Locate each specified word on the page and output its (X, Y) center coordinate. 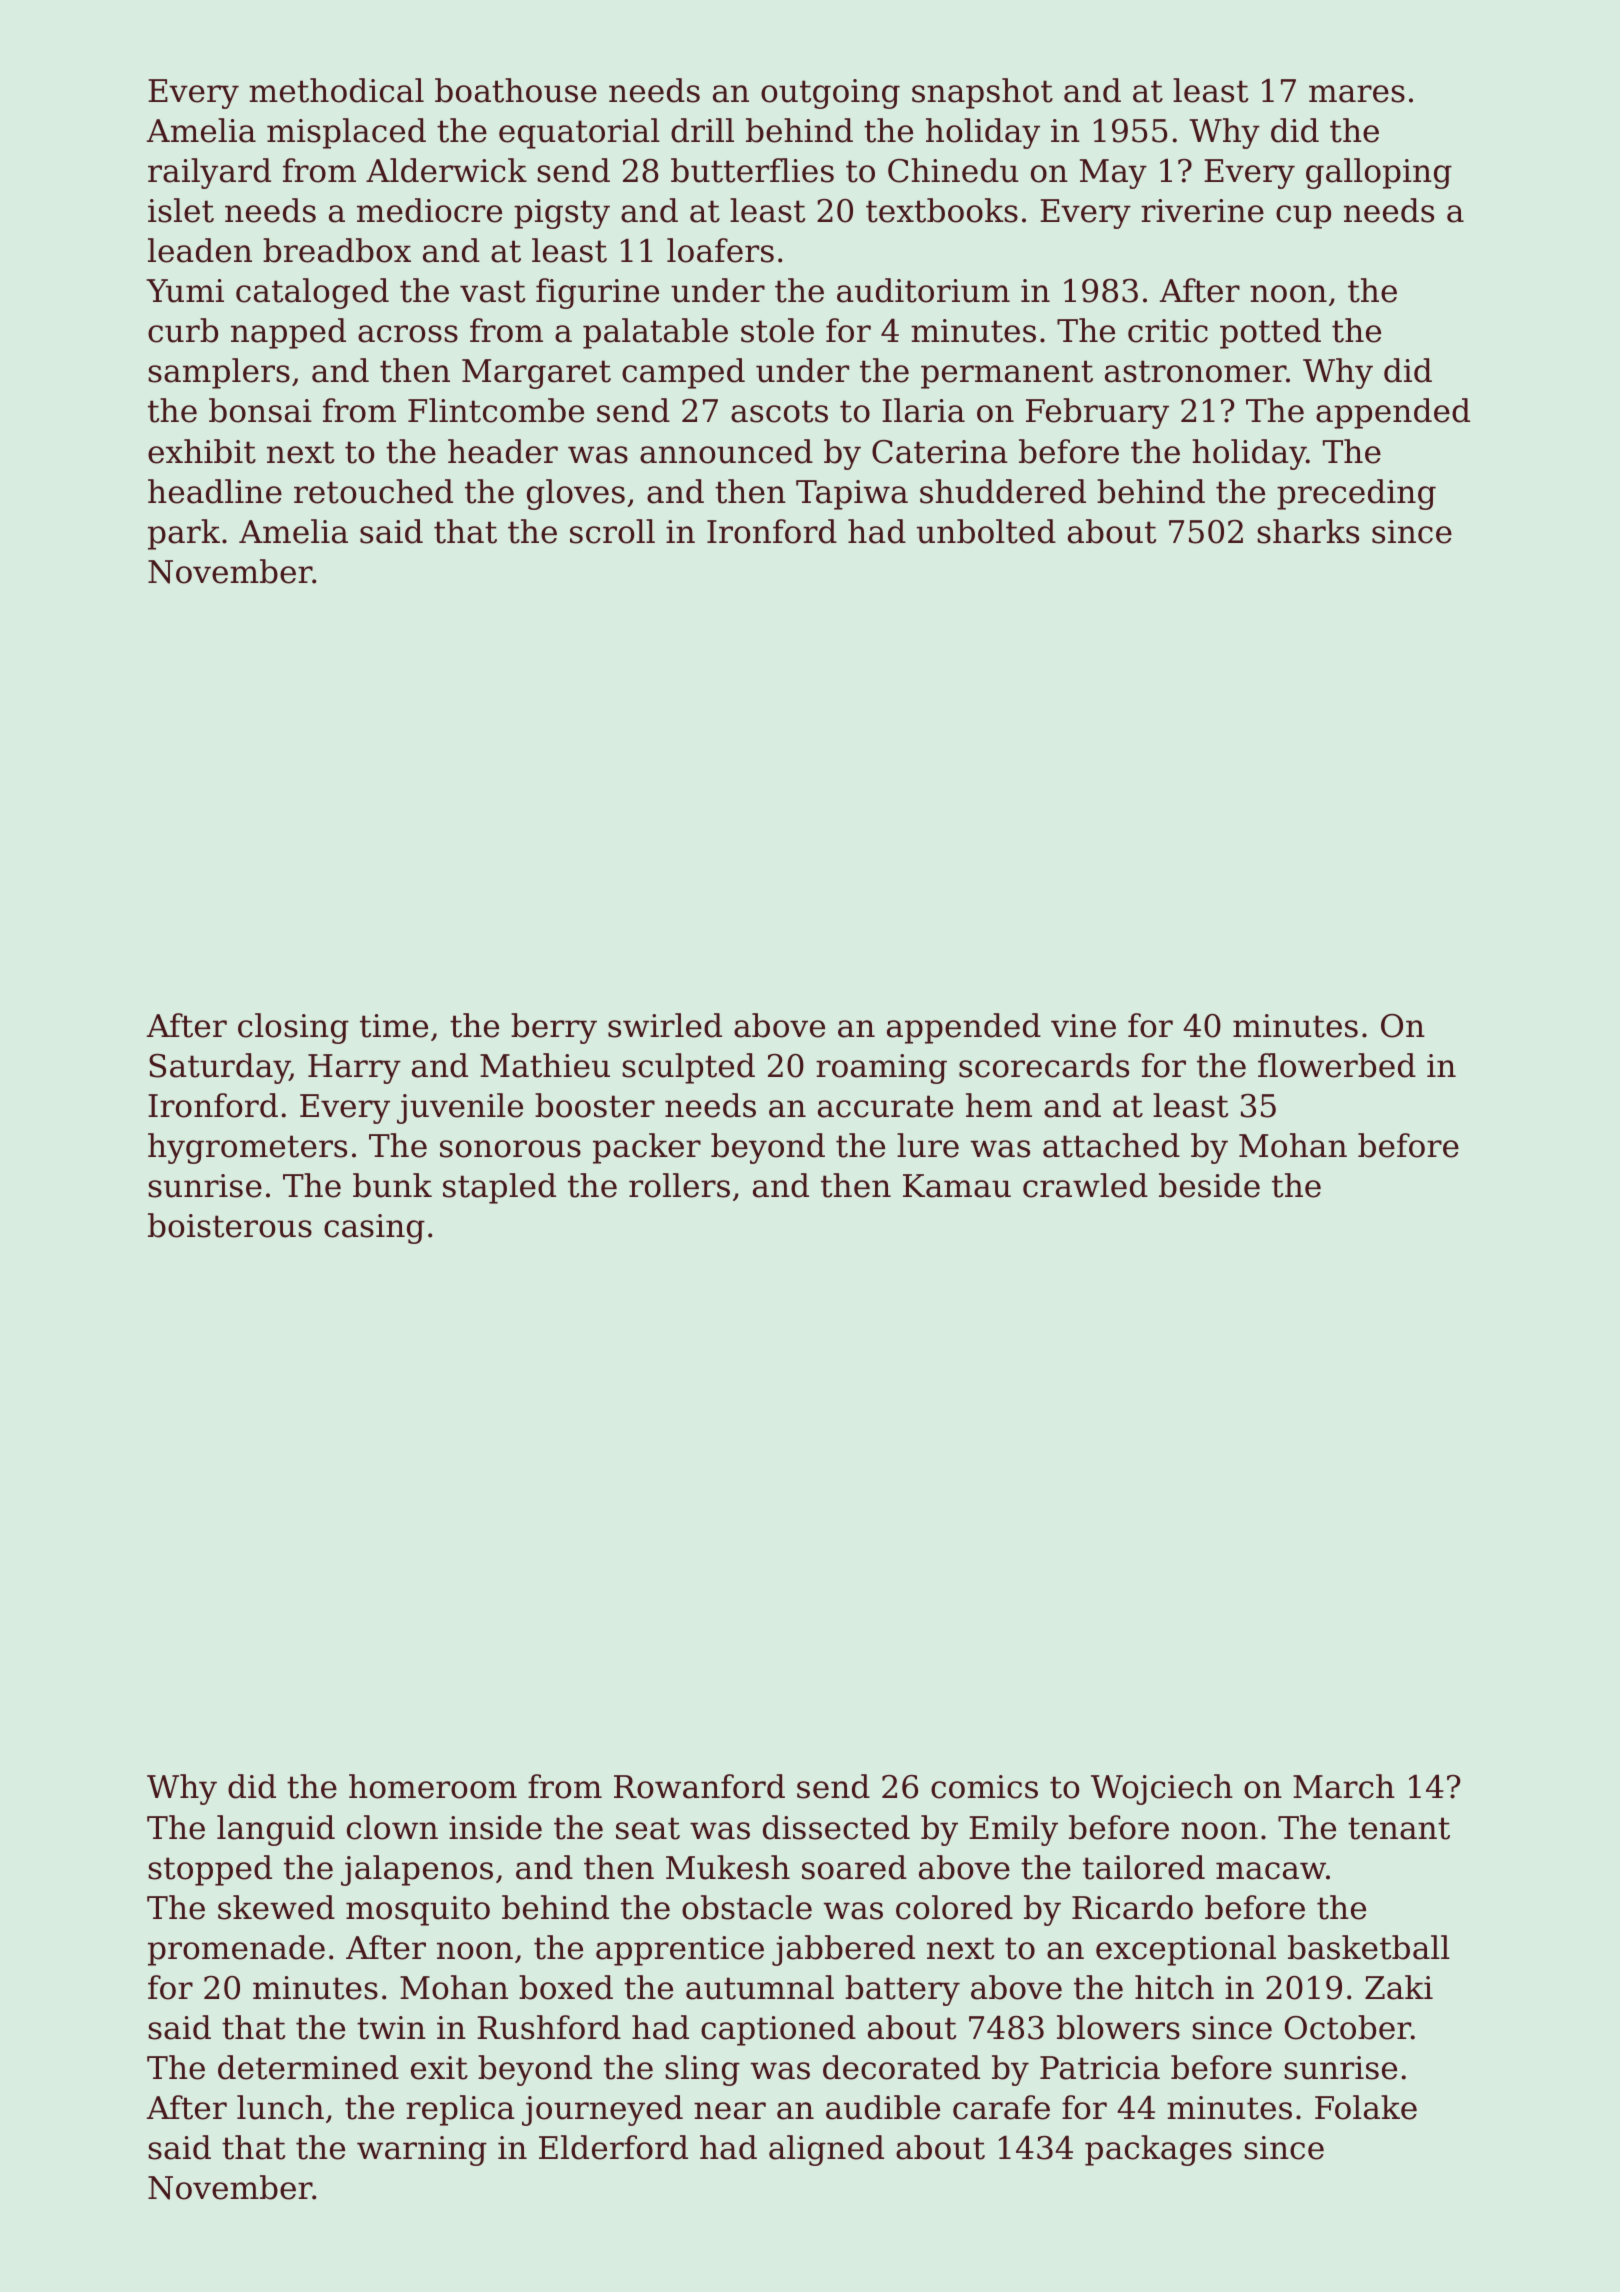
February (1097, 413)
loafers (720, 250)
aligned (826, 2150)
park (184, 534)
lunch (280, 2107)
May (1113, 174)
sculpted (688, 1068)
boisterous (230, 1225)
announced (726, 451)
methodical (336, 90)
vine (1083, 1026)
